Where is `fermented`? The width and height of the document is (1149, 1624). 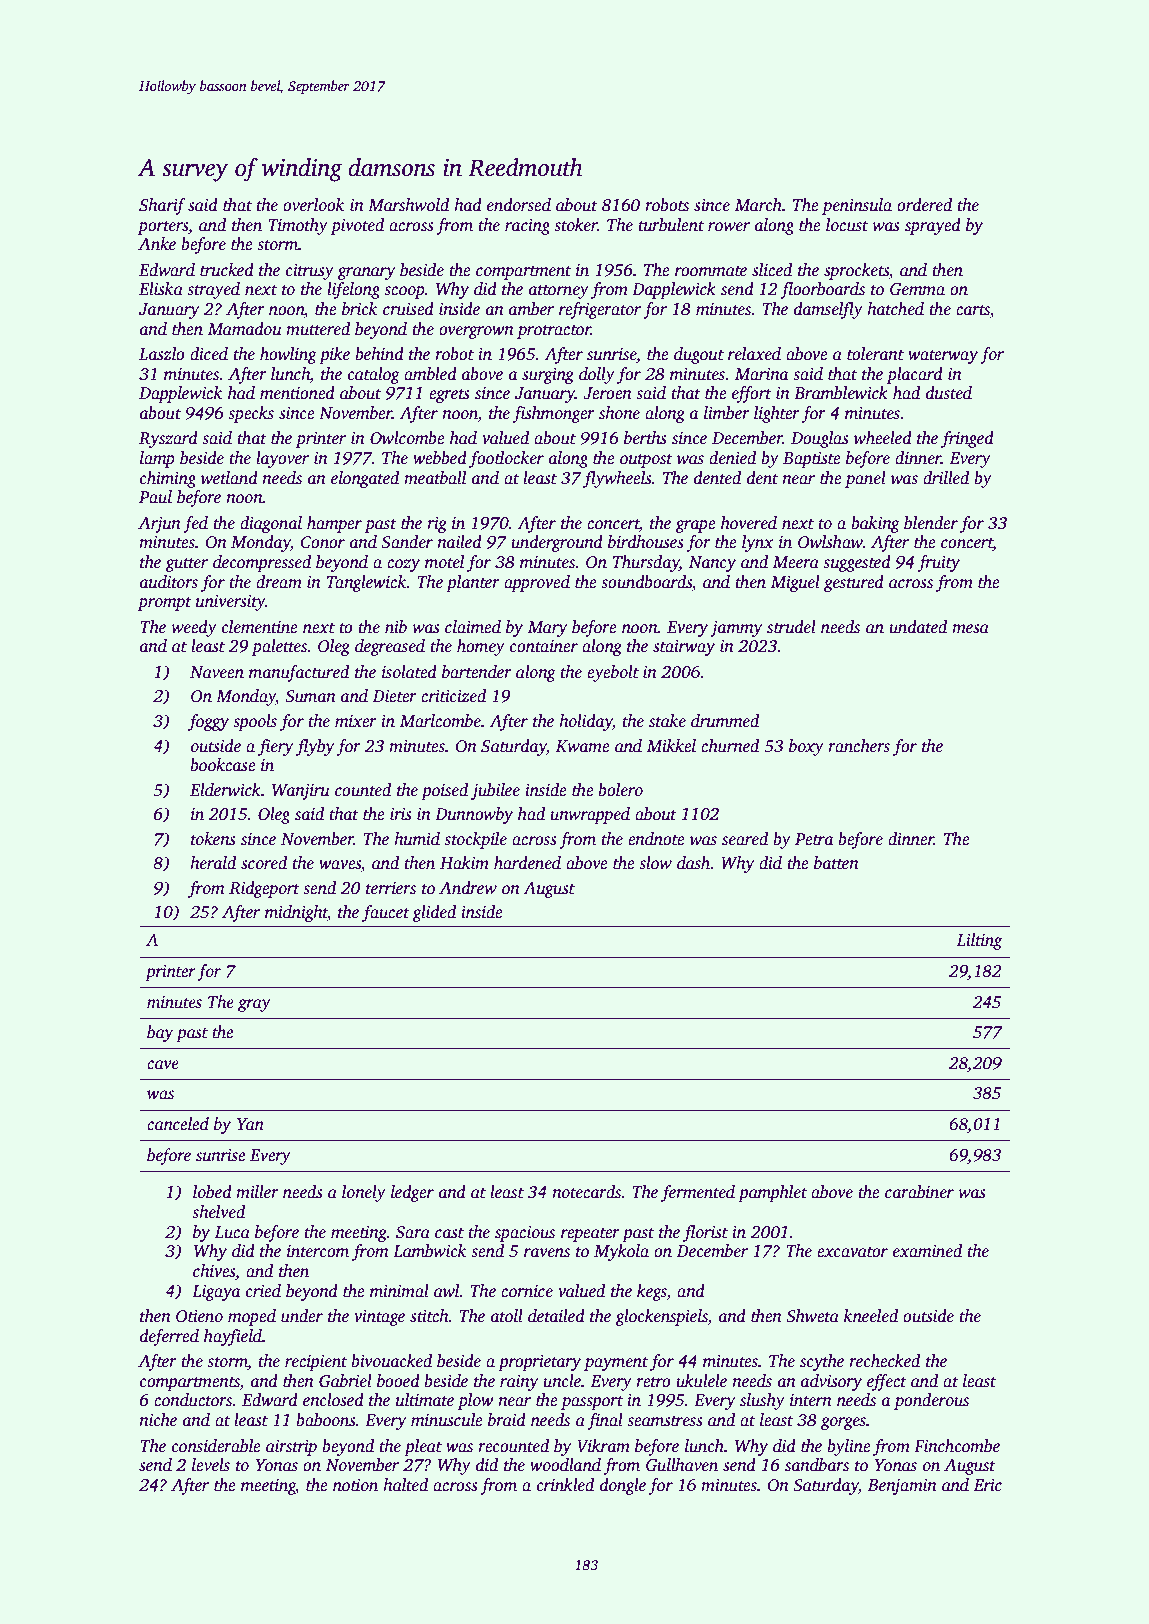 fermented is located at coordinates (698, 1193).
